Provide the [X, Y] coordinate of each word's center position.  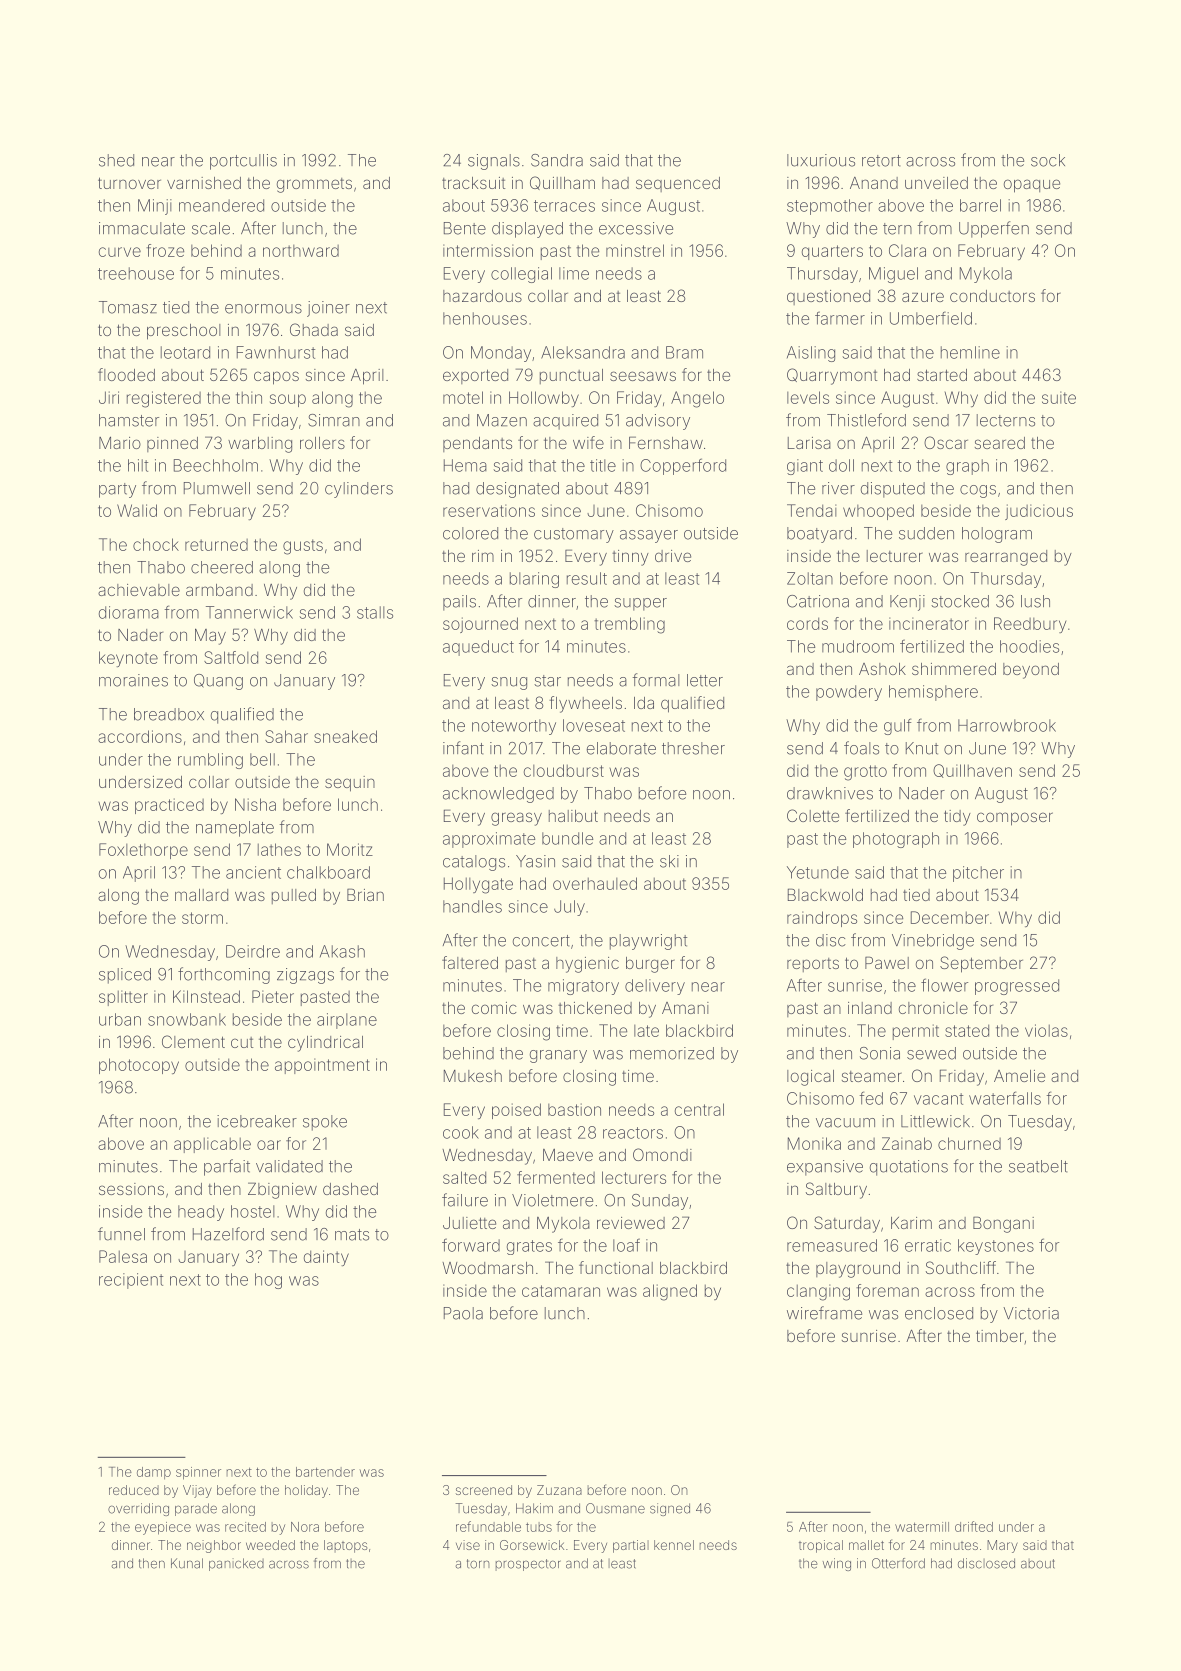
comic [494, 1008]
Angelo [697, 399]
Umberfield [931, 318]
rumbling [210, 761]
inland [870, 1008]
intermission [488, 250]
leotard [185, 352]
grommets [314, 185]
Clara [907, 250]
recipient [131, 1281]
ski [669, 861]
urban [120, 1019]
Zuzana [559, 1490]
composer [1015, 819]
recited [245, 1527]
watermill [922, 1527]
